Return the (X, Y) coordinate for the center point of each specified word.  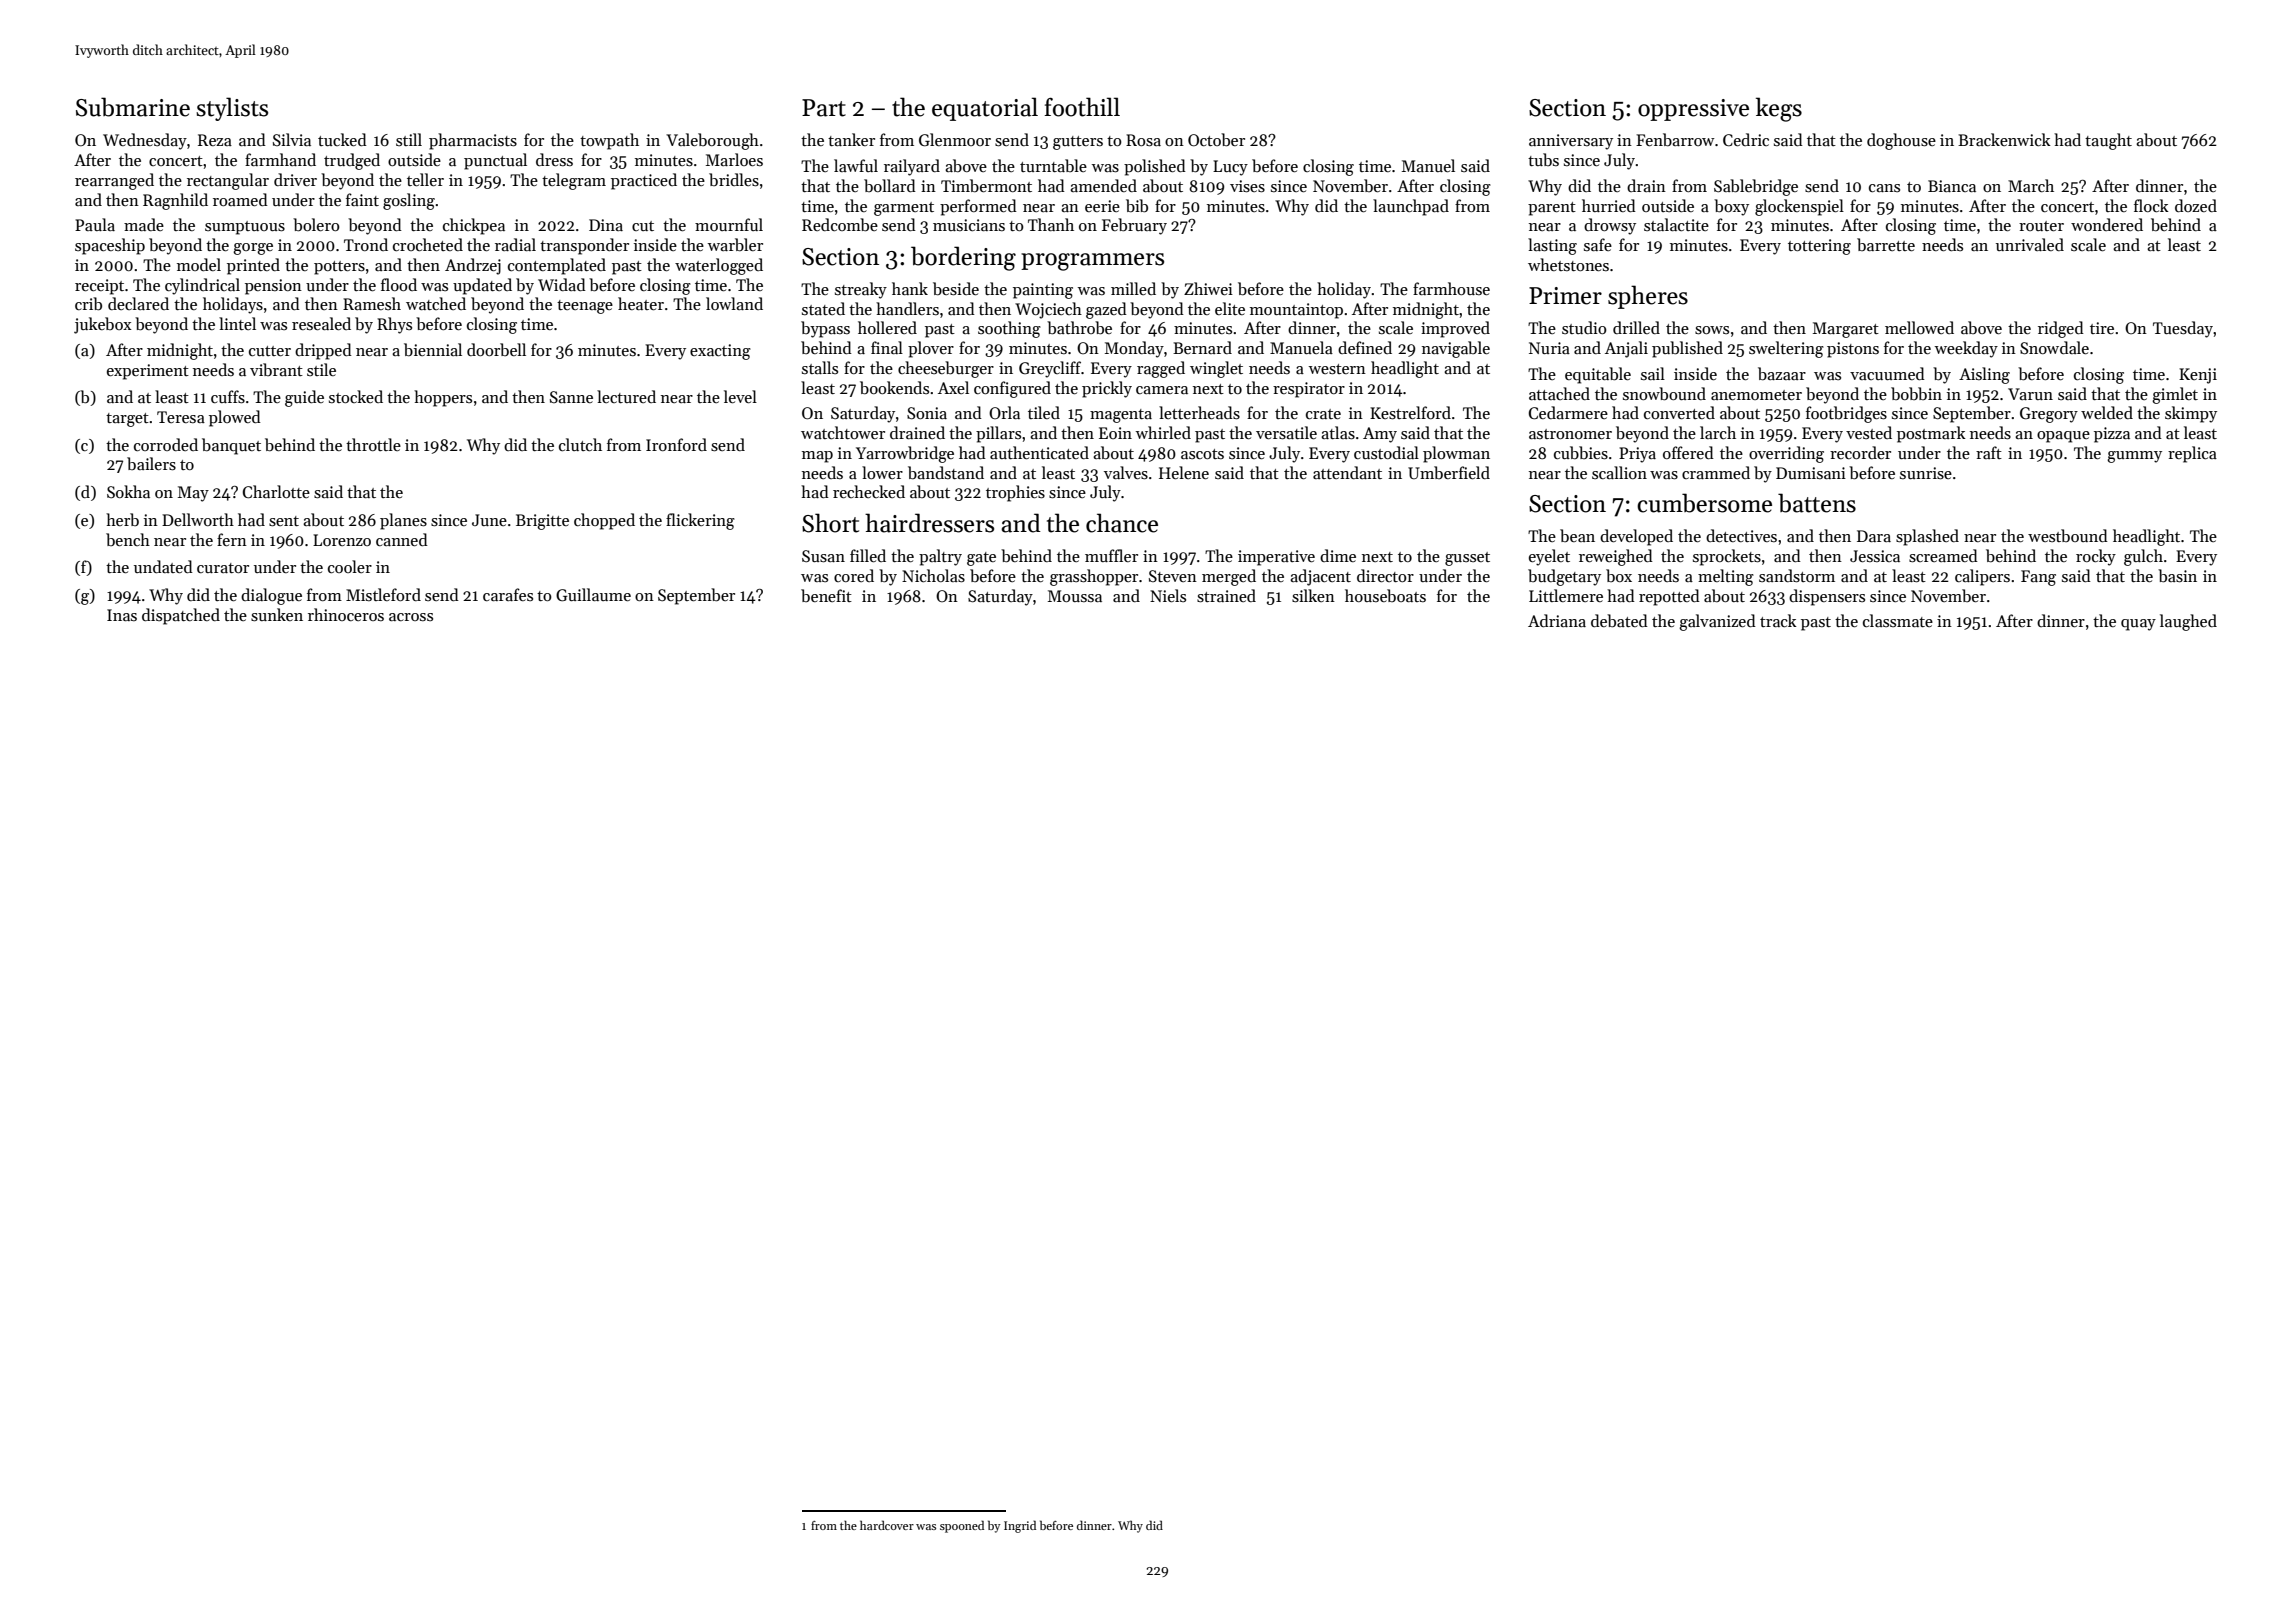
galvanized (1717, 622)
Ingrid (1020, 1526)
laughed (2188, 622)
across (411, 617)
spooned (962, 1526)
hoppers (443, 398)
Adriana (1557, 620)
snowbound (1664, 394)
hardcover (887, 1525)
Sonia (927, 413)
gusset (1467, 559)
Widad (562, 284)
